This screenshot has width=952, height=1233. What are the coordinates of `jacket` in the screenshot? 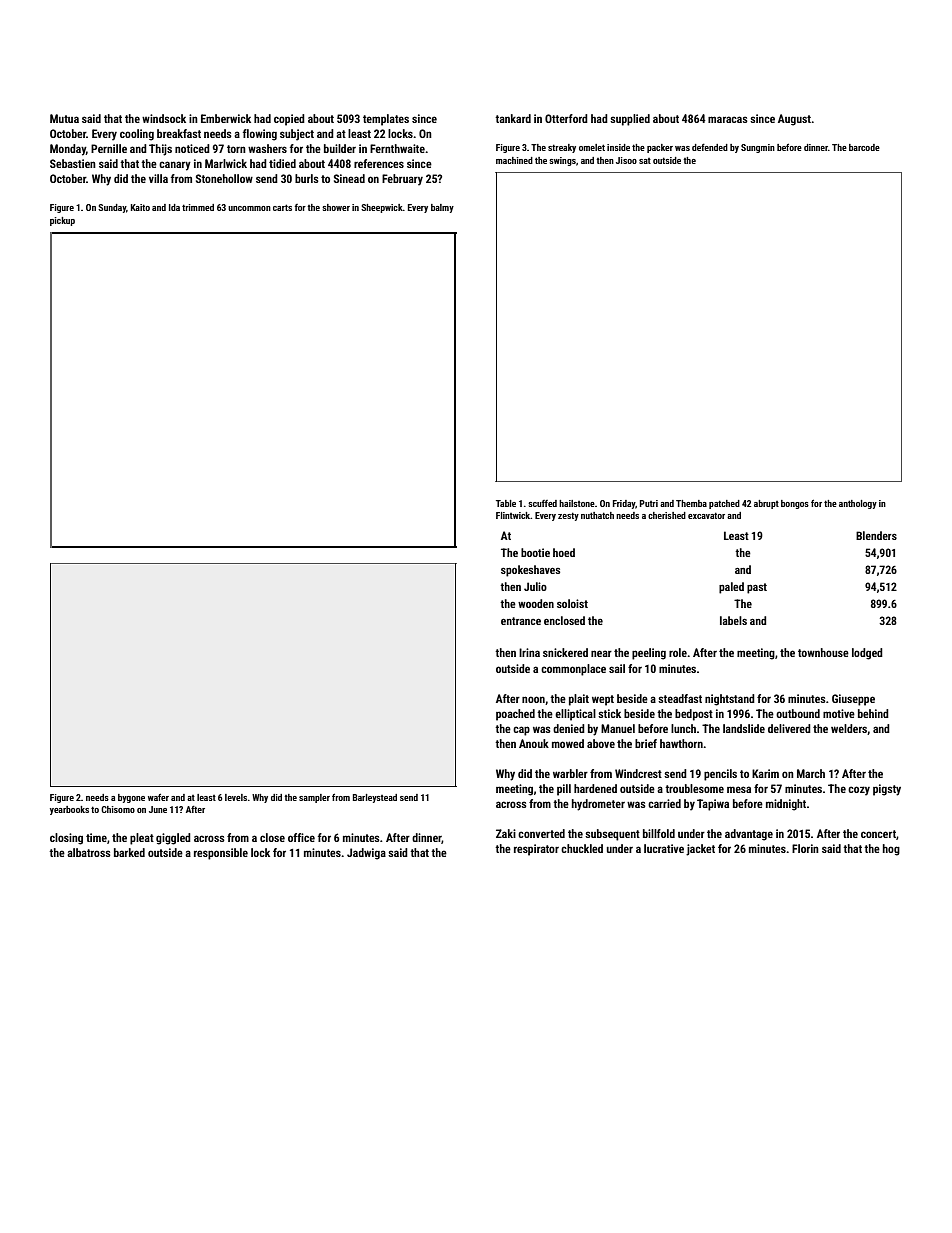 It's located at (700, 850).
